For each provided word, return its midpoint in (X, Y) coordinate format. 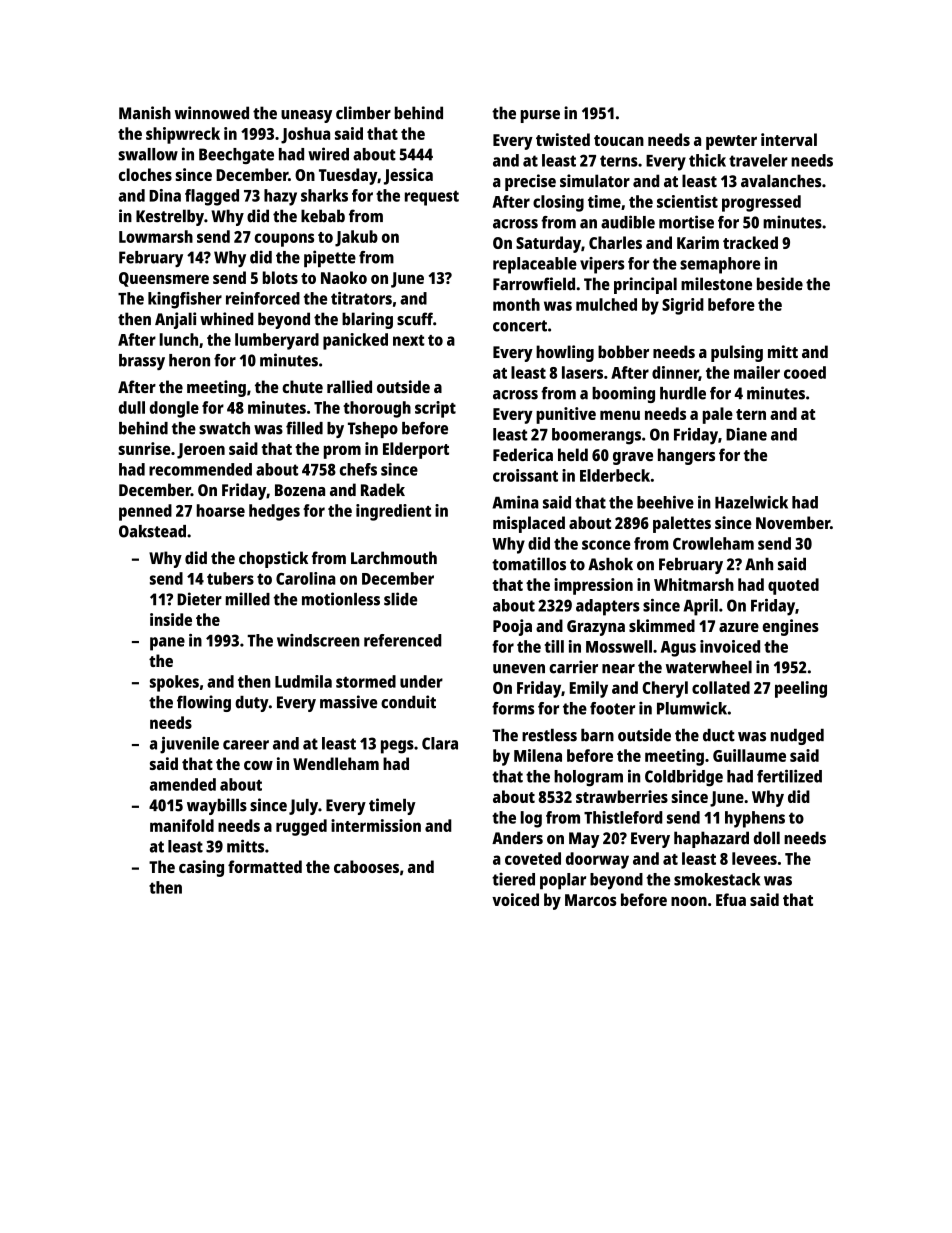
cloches (145, 174)
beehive (665, 502)
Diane (746, 434)
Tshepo (373, 430)
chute (302, 386)
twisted (563, 139)
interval (789, 139)
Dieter (199, 599)
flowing (204, 703)
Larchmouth (394, 557)
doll (767, 838)
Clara (440, 743)
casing (201, 868)
